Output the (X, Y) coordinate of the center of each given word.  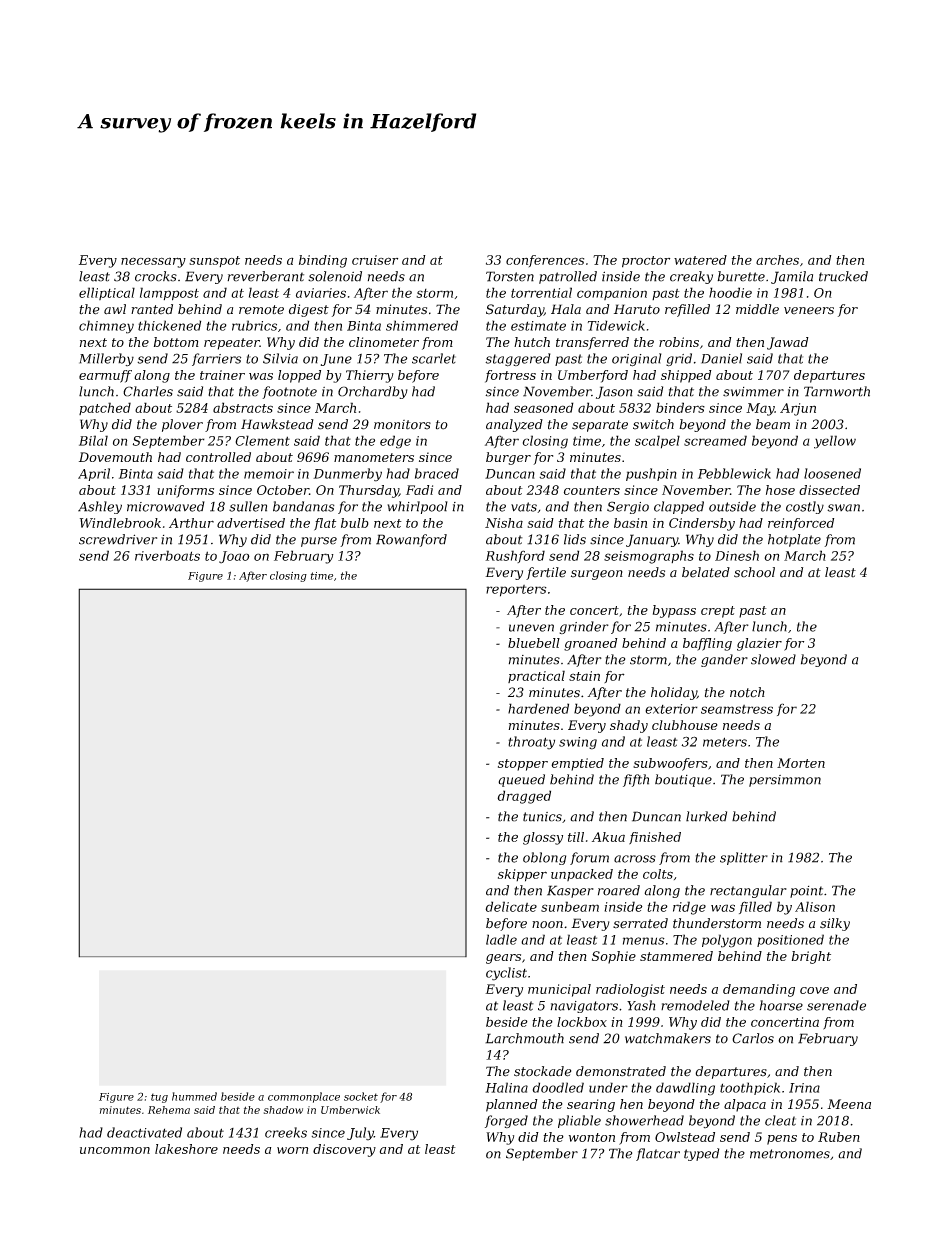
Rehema (169, 1110)
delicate (511, 906)
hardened (538, 708)
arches (777, 260)
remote (261, 310)
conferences (545, 261)
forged (506, 1121)
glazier (759, 644)
